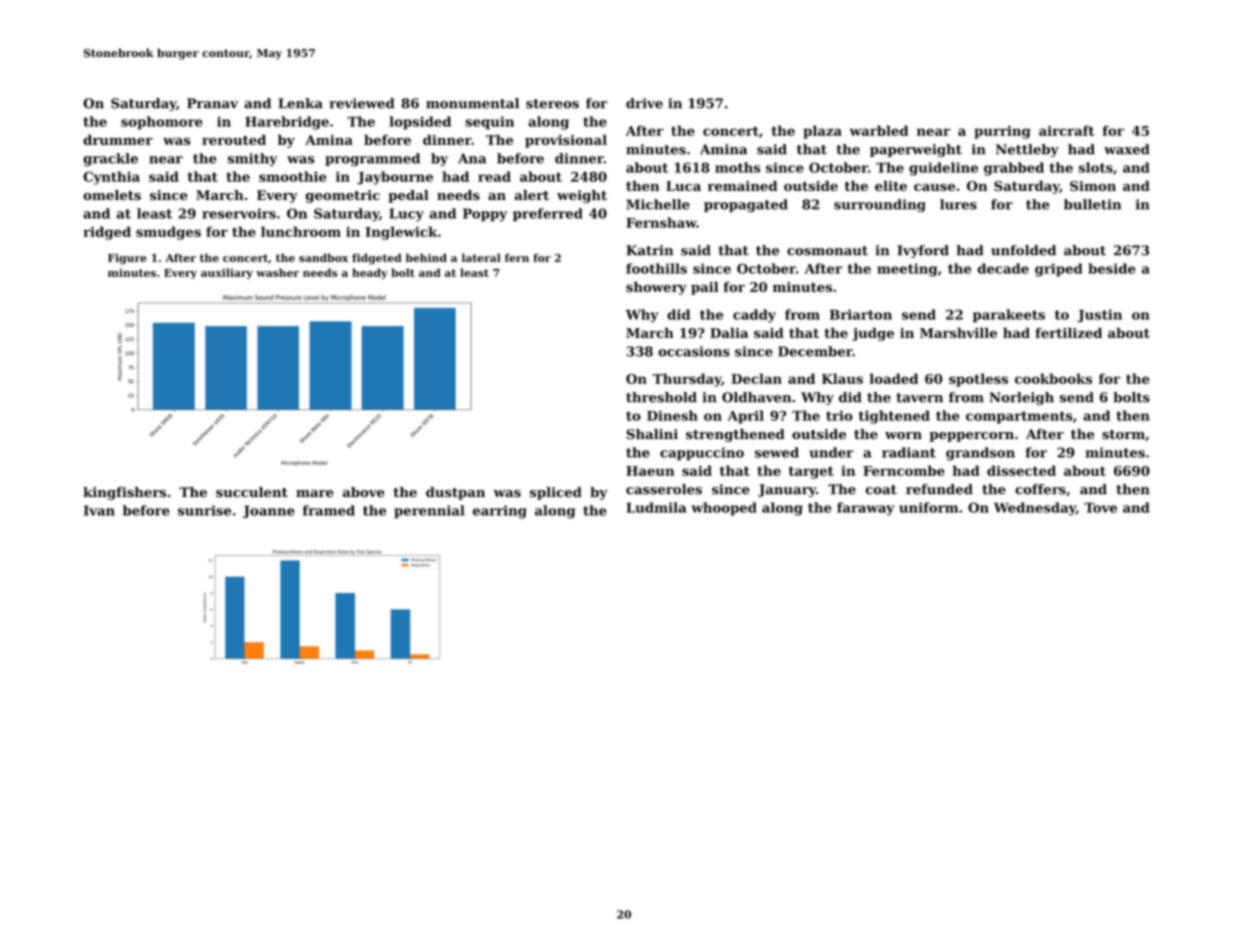 This screenshot has height=952, width=1233. Describe the element at coordinates (364, 492) in the screenshot. I see `above` at that location.
